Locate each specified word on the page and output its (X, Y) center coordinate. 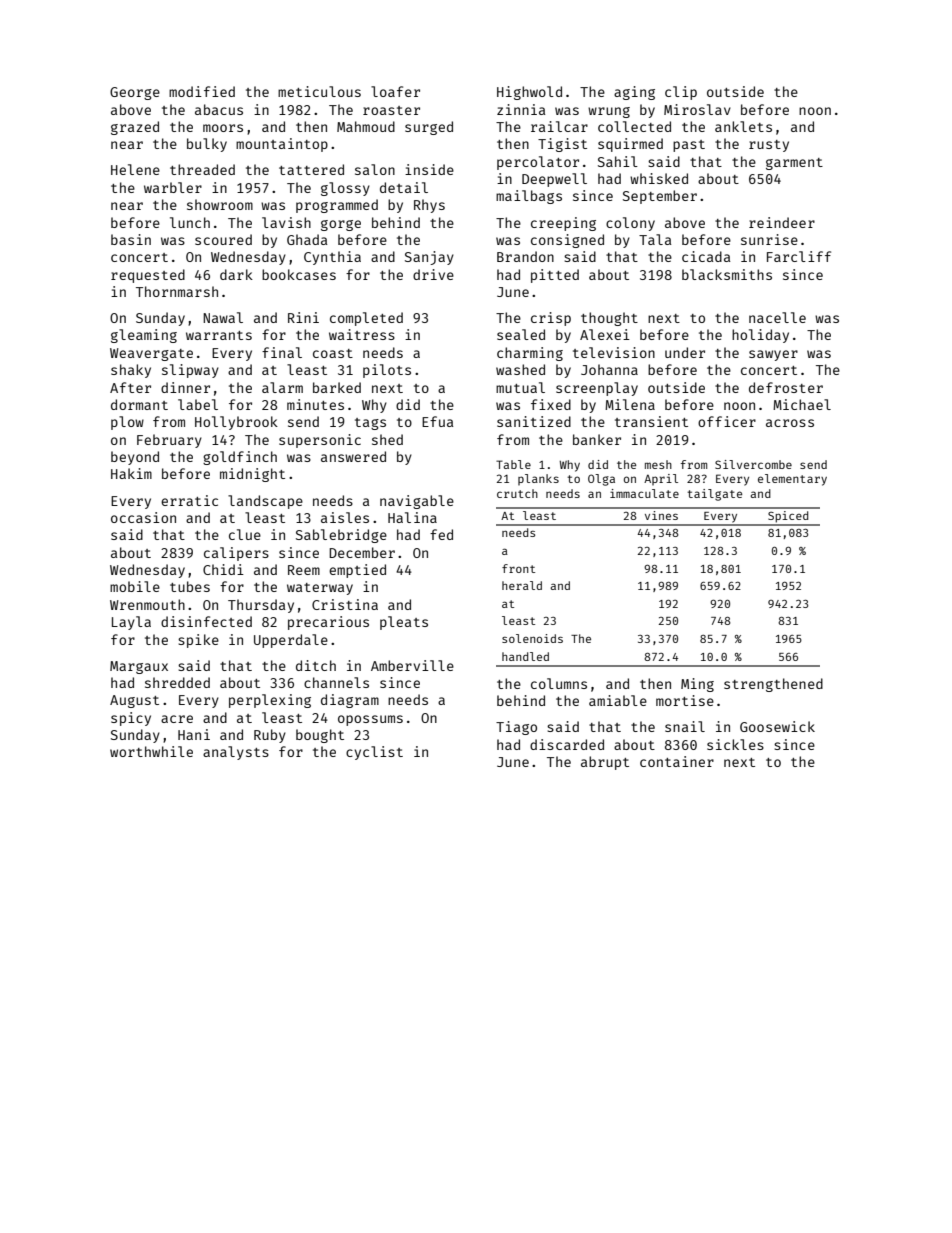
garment (794, 164)
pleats (404, 623)
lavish (286, 222)
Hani (194, 734)
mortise (685, 700)
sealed (521, 334)
